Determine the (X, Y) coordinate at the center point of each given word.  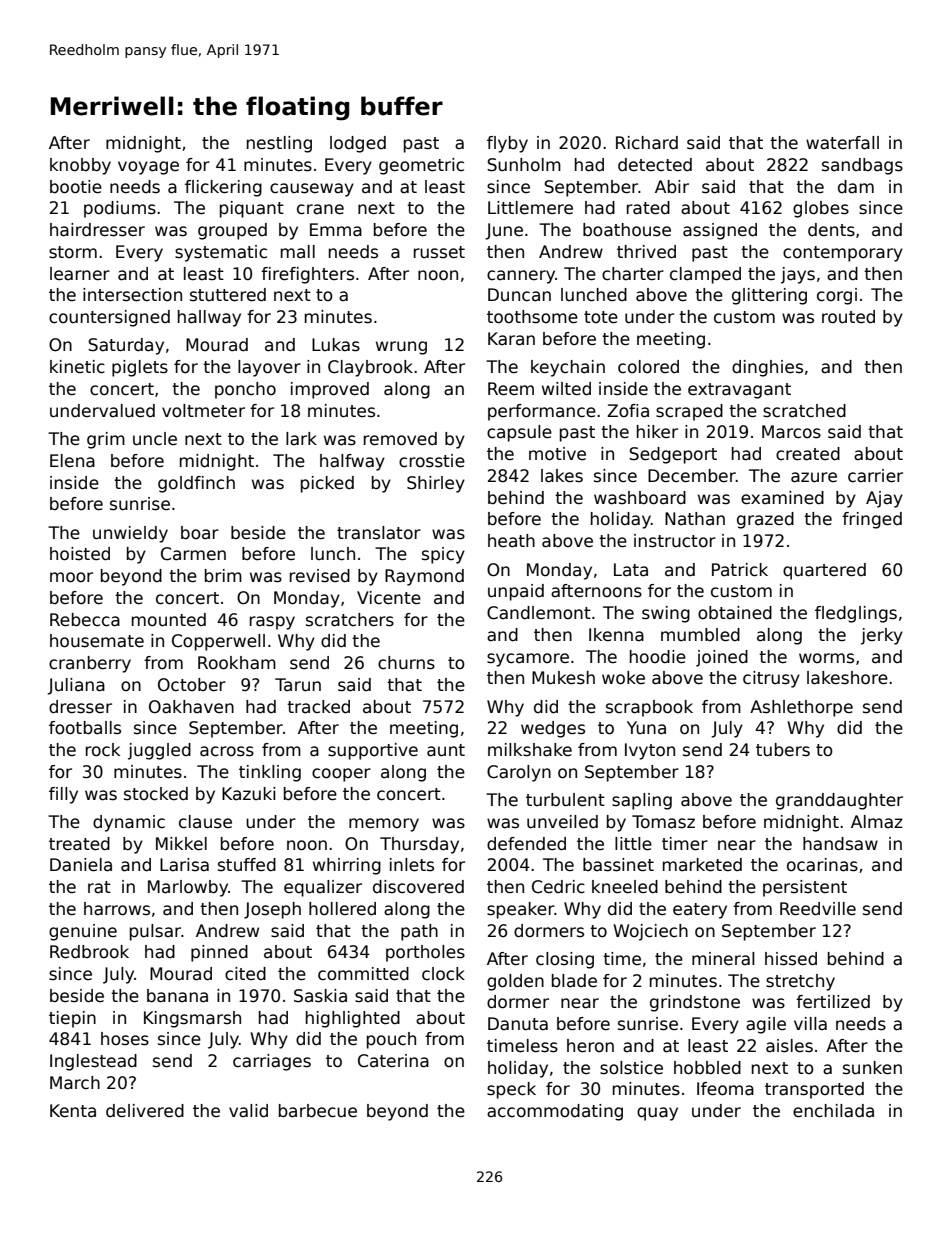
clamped (705, 275)
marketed (702, 865)
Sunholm (524, 165)
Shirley (436, 484)
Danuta (518, 1024)
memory (384, 825)
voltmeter (203, 411)
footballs (85, 728)
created (808, 454)
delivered (145, 1111)
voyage (148, 168)
